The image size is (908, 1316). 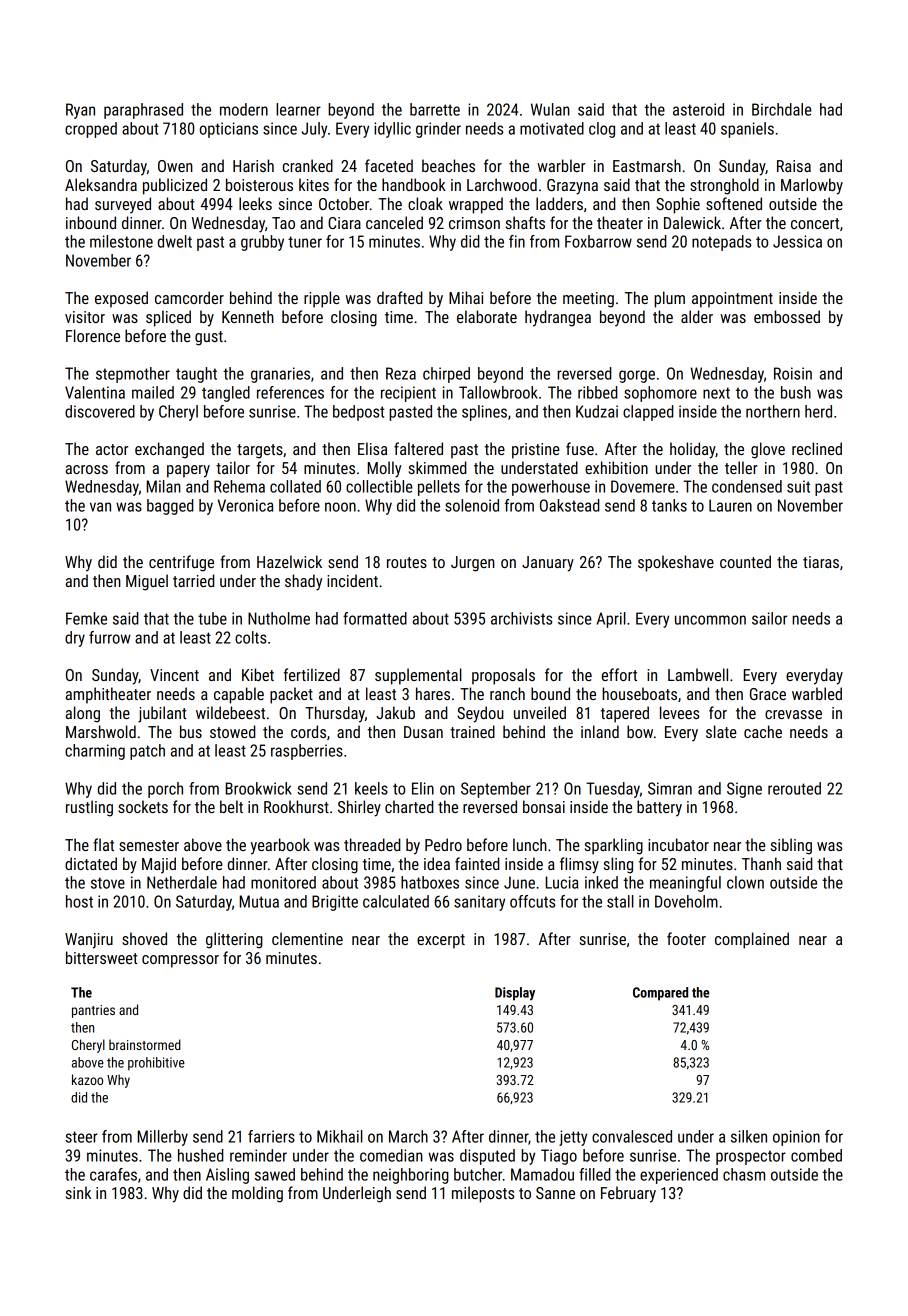 What do you see at coordinates (399, 297) in the screenshot?
I see `drafted` at bounding box center [399, 297].
